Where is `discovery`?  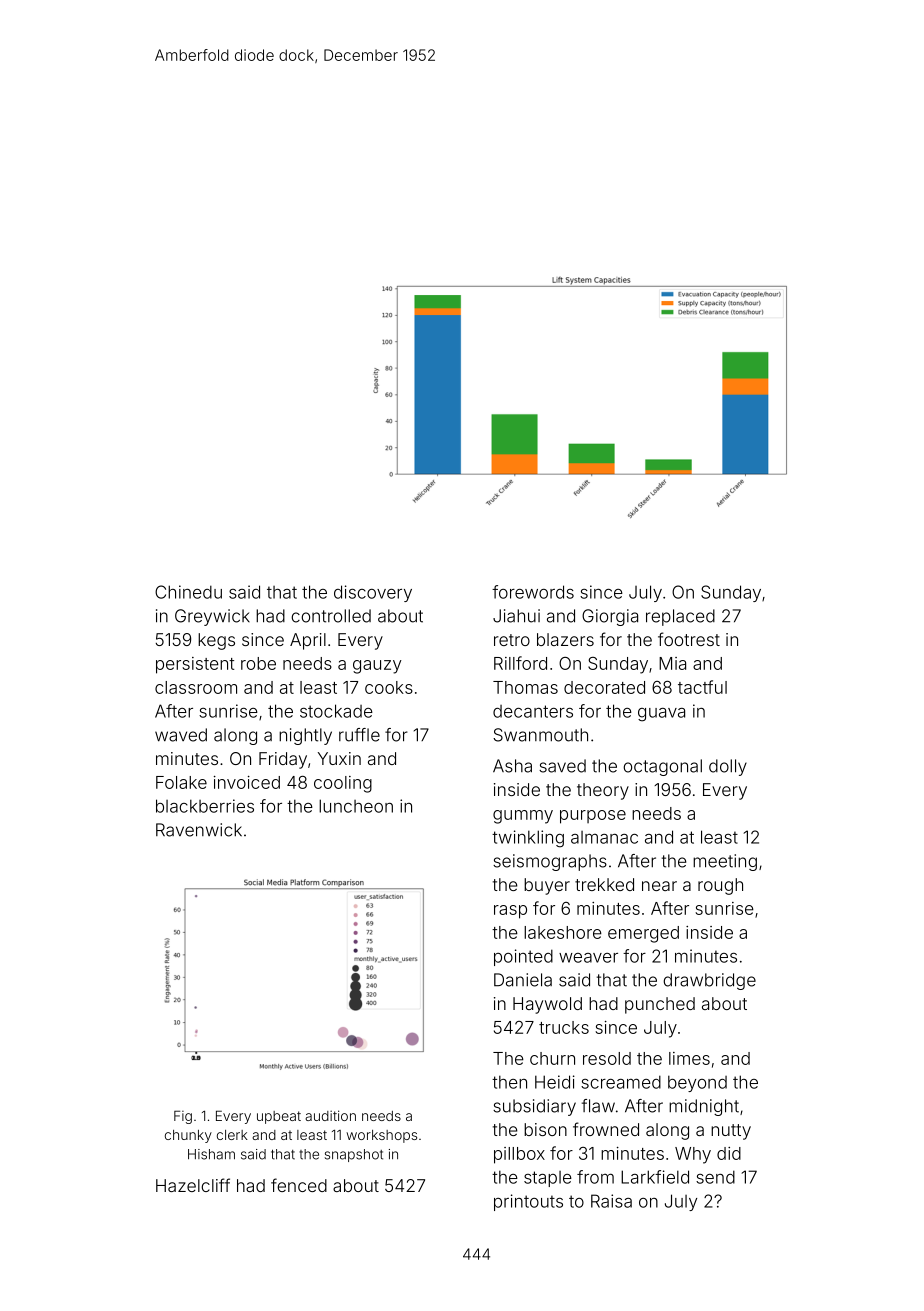 discovery is located at coordinates (373, 593).
